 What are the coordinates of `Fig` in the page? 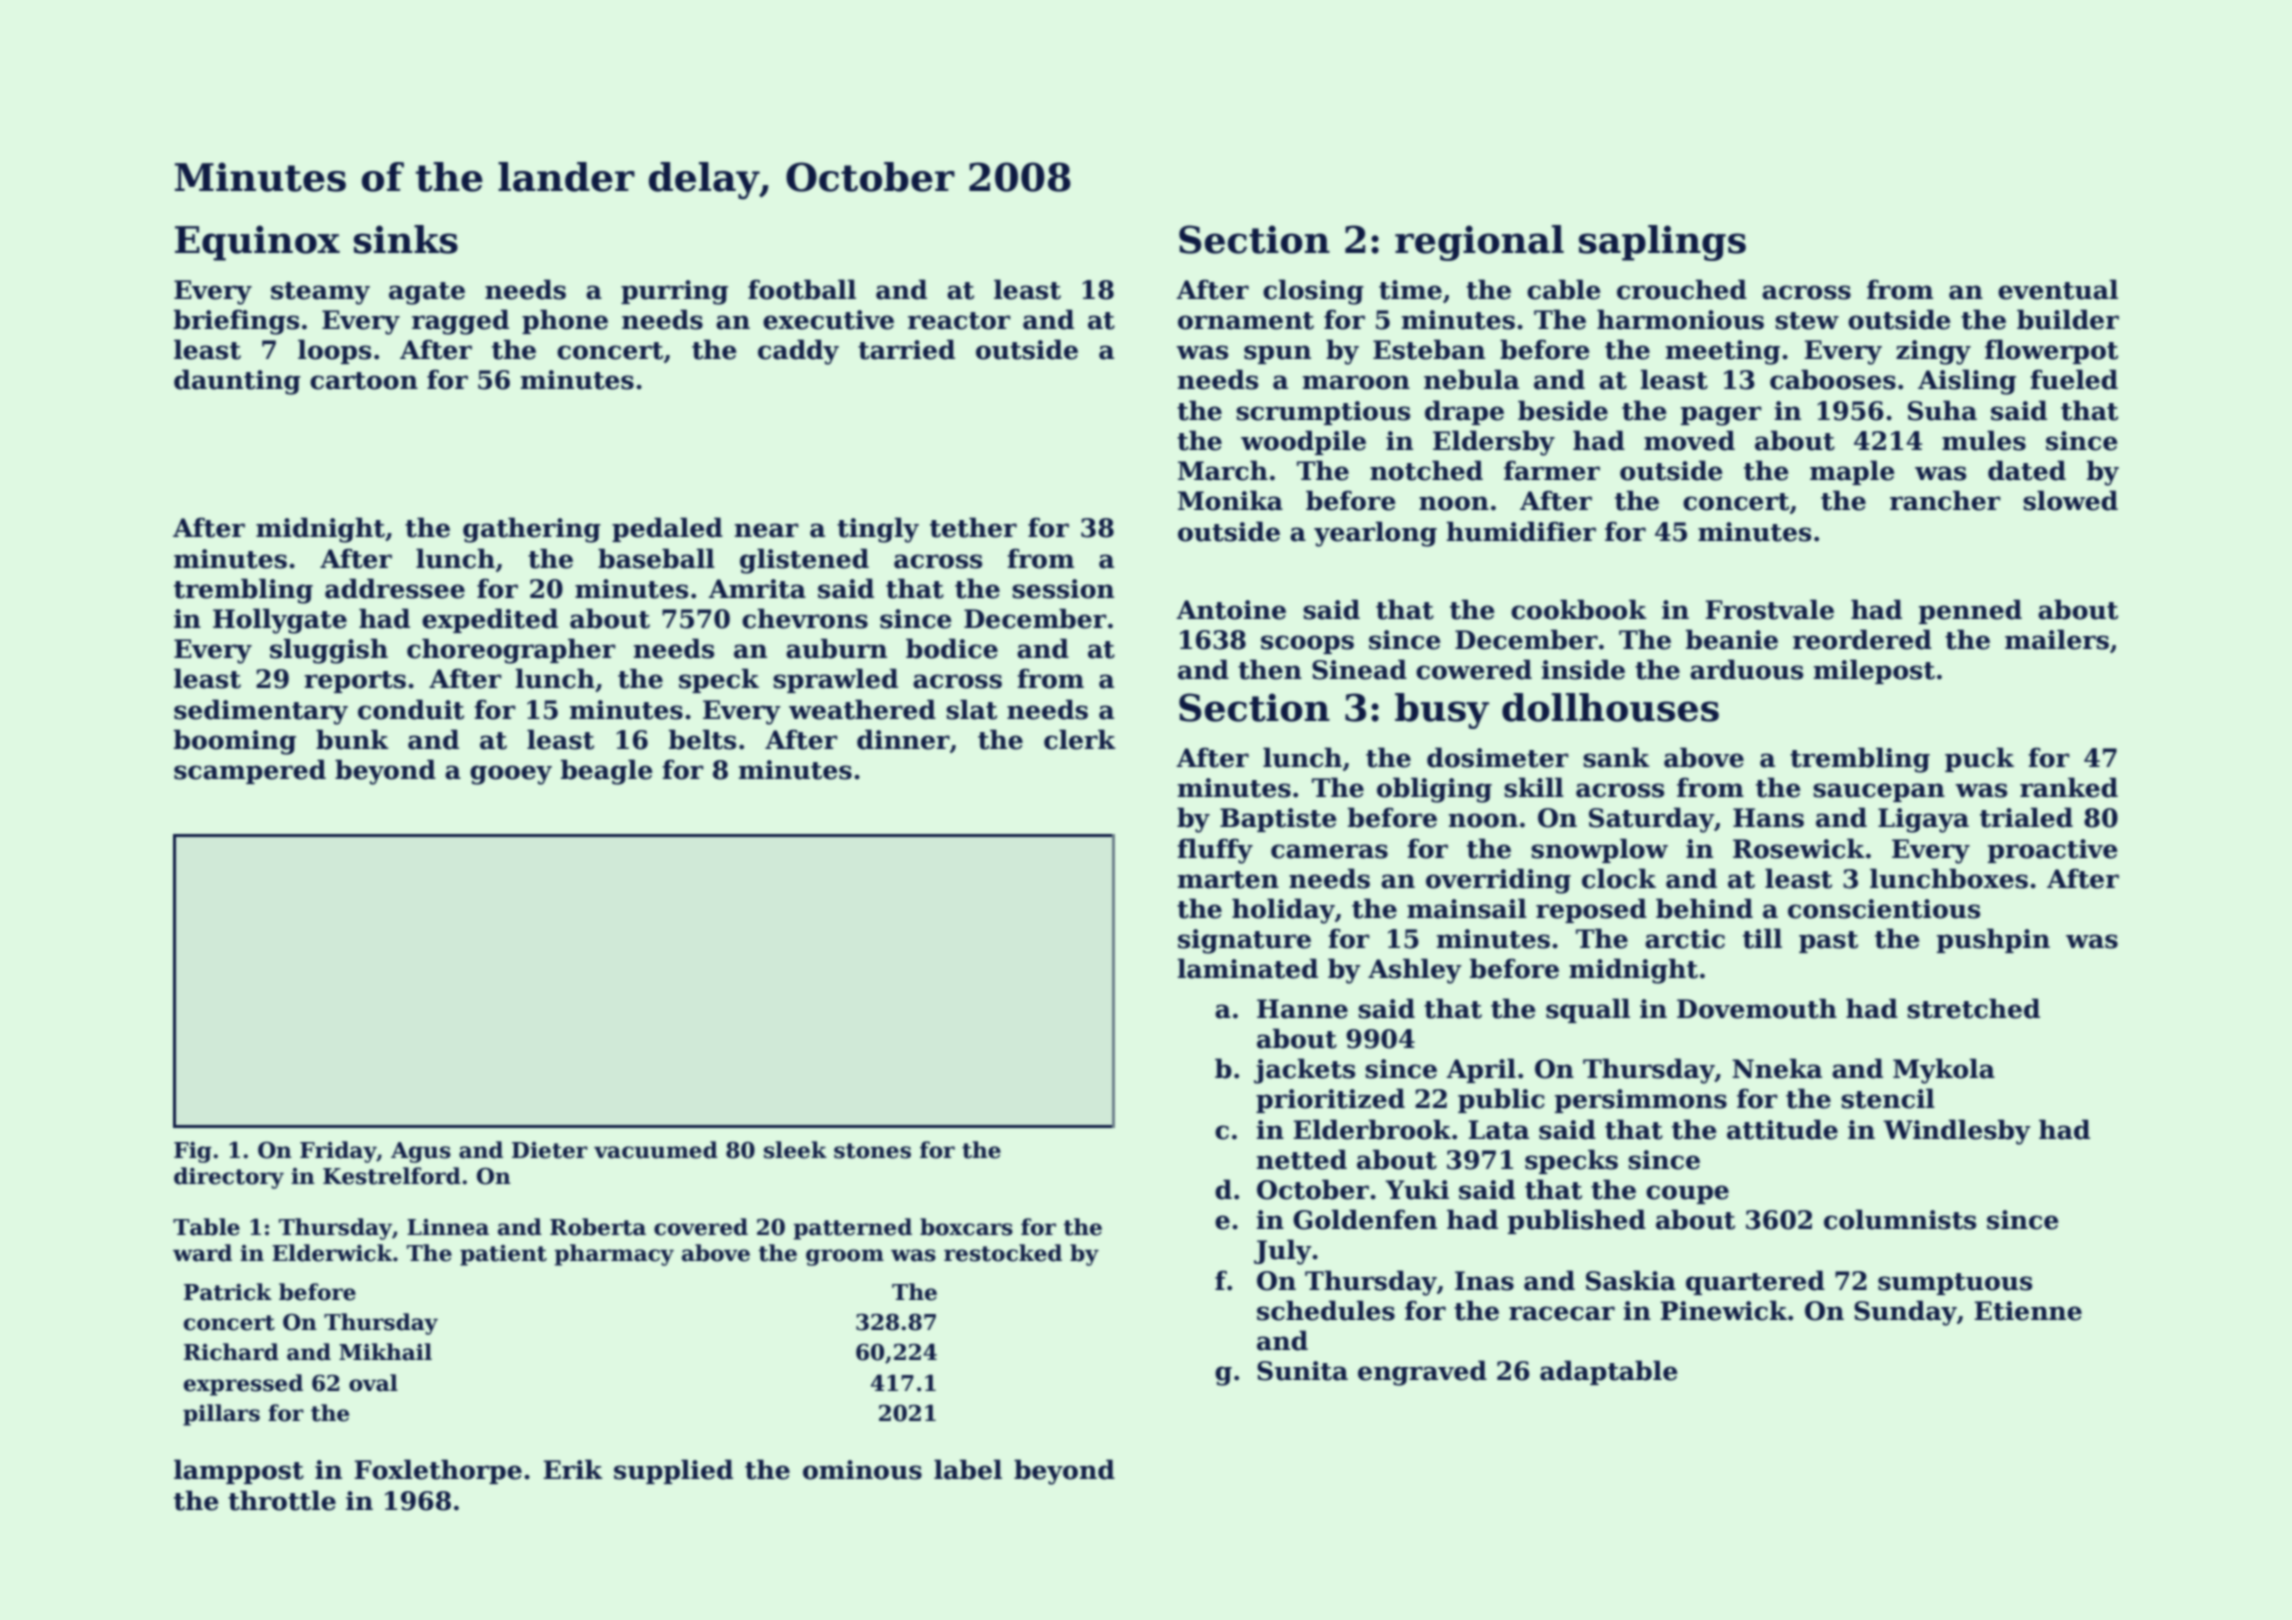 It's located at (193, 1152).
